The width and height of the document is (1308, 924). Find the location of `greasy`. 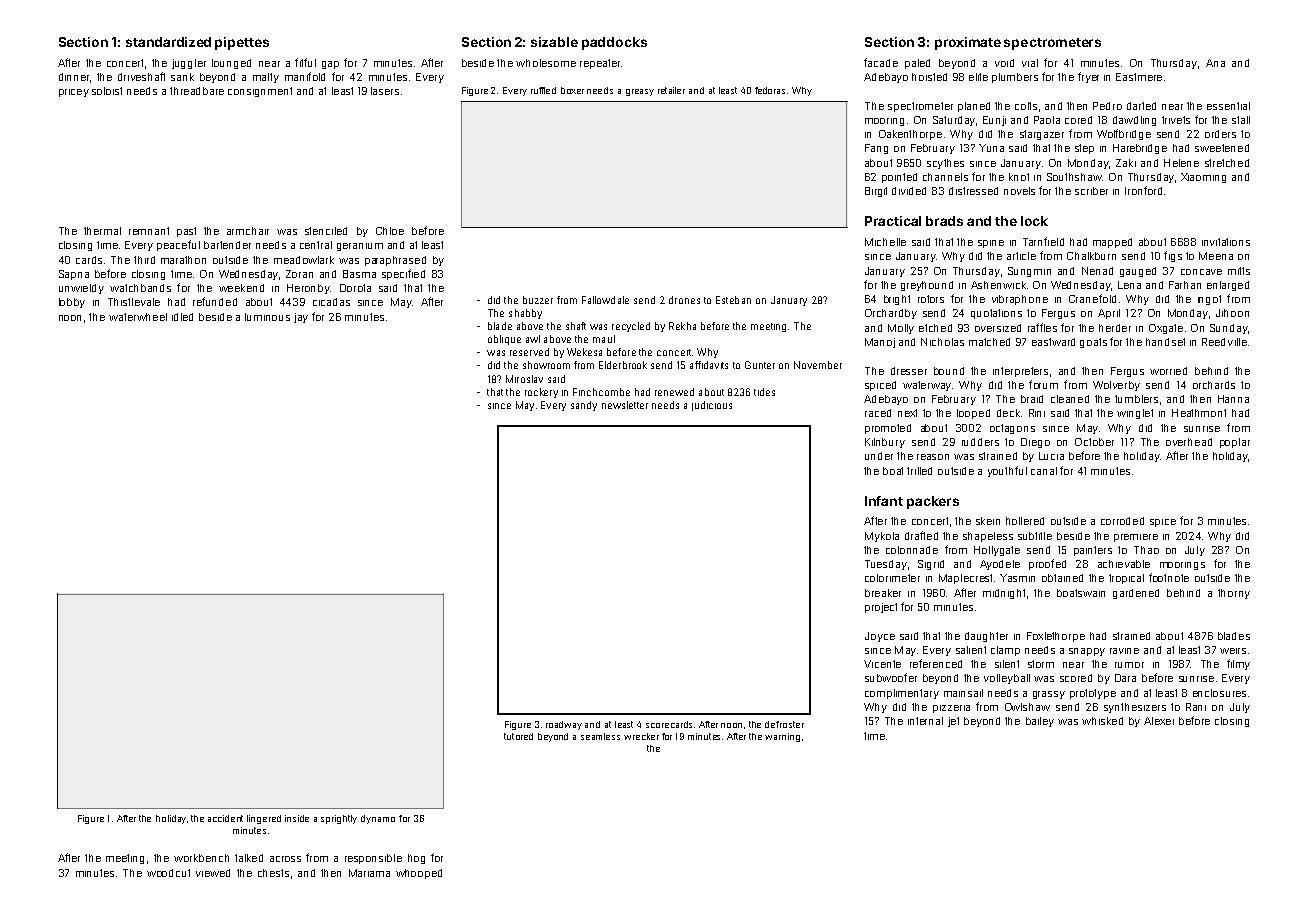

greasy is located at coordinates (640, 92).
